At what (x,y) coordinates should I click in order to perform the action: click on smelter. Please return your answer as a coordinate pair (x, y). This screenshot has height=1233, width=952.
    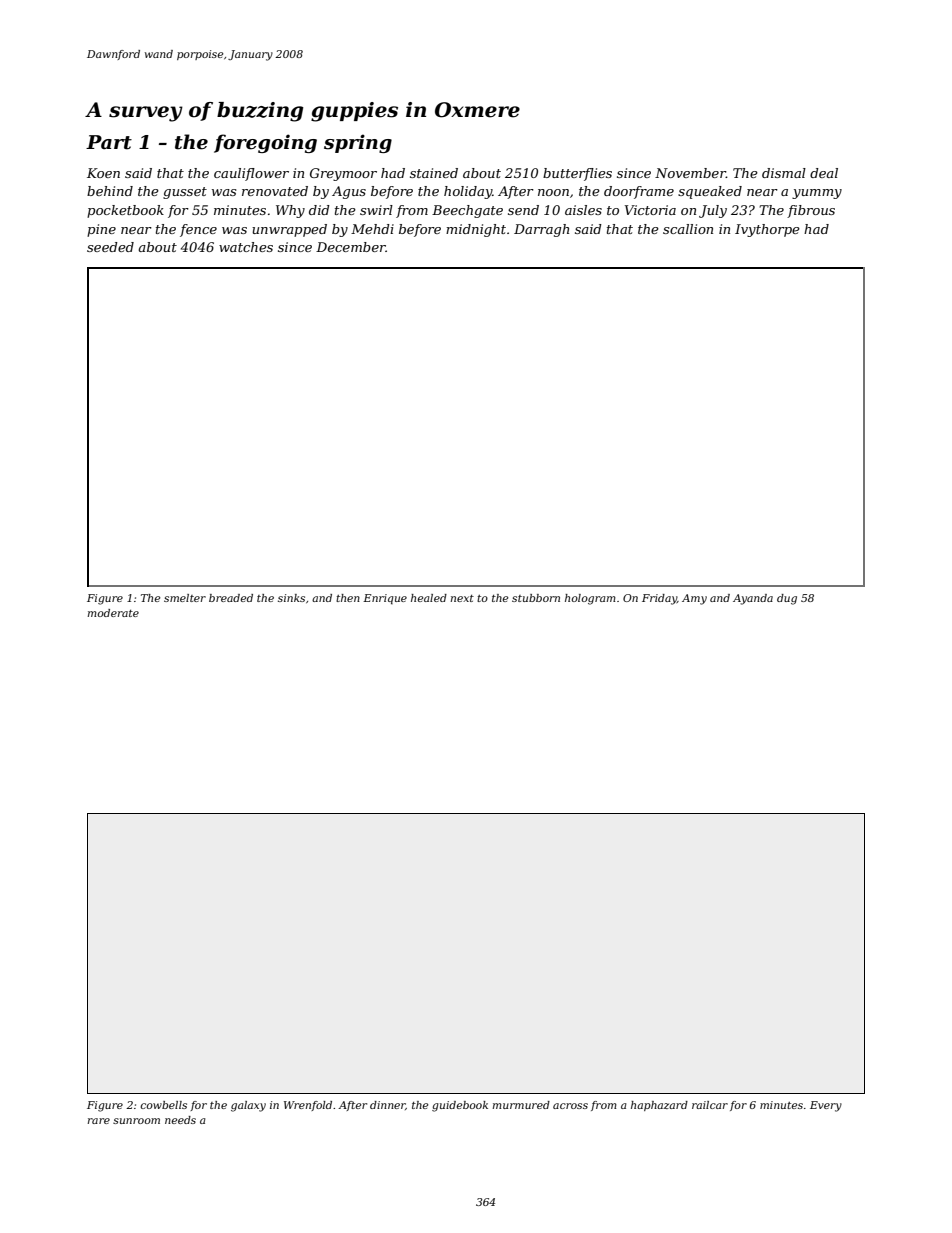
    Looking at the image, I should click on (185, 598).
